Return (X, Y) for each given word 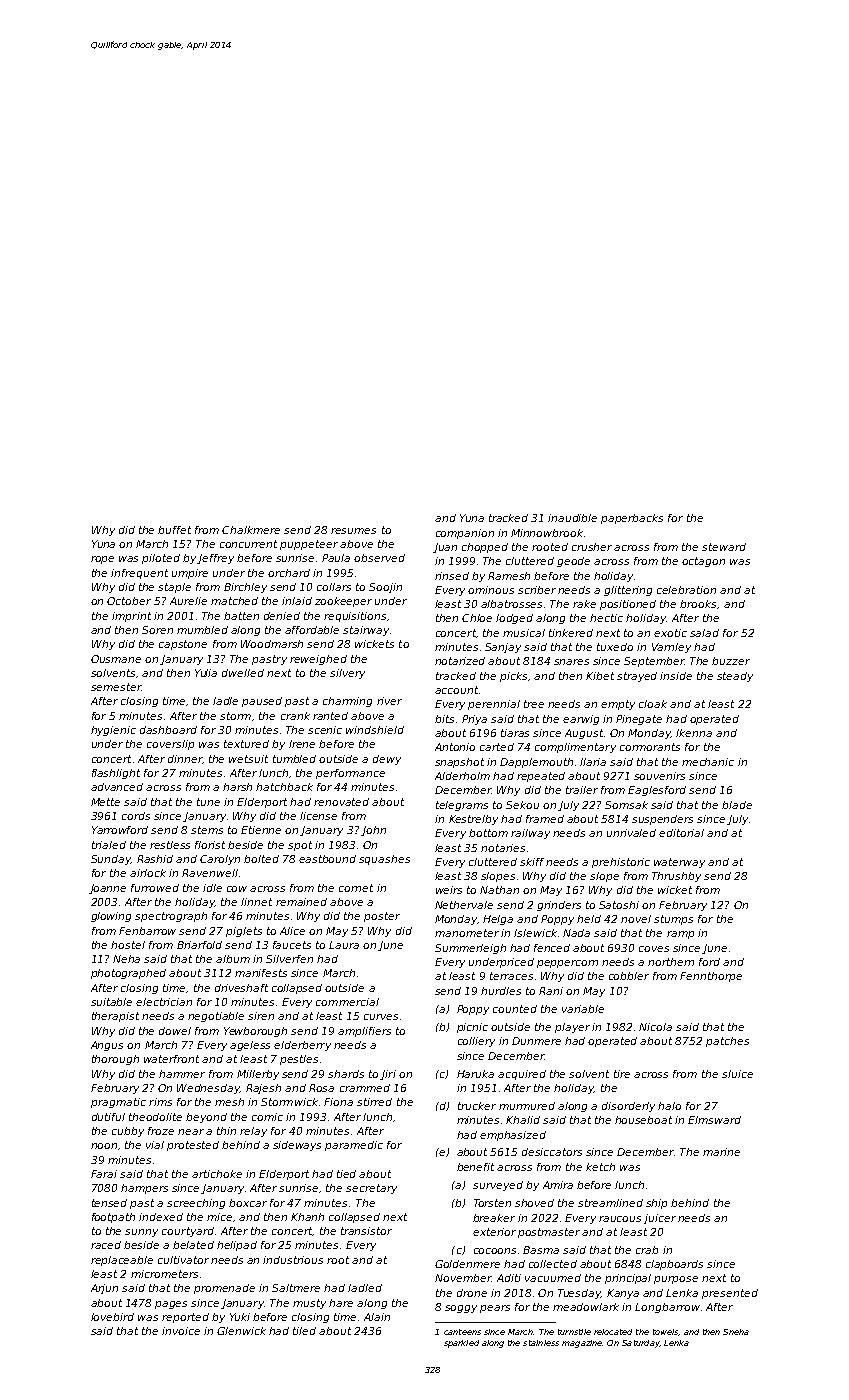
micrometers (164, 1274)
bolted (261, 859)
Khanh (307, 1217)
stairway (366, 631)
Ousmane (116, 659)
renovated (341, 802)
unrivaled (631, 833)
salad (704, 633)
